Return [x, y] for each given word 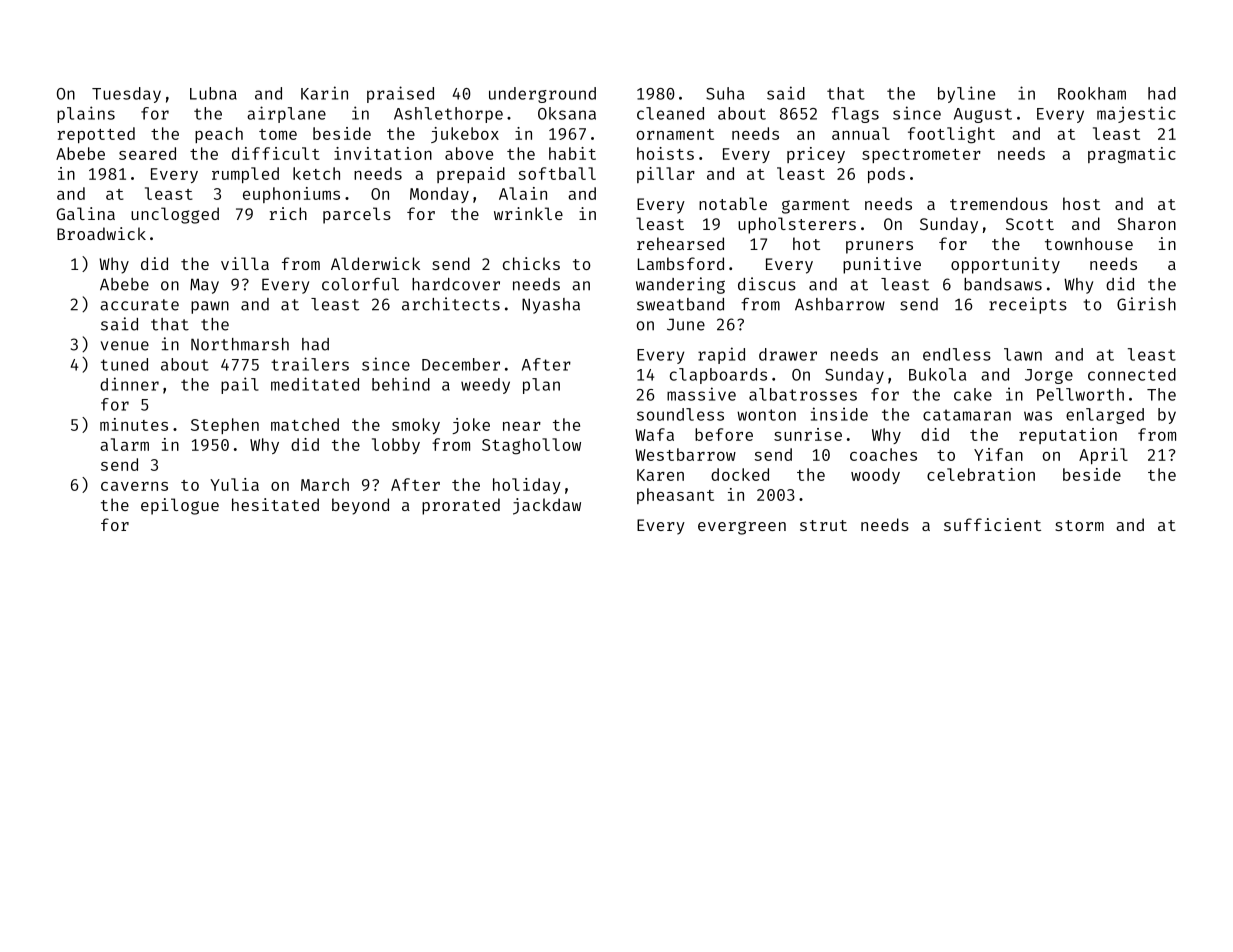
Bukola [937, 374]
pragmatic [1132, 155]
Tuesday [126, 95]
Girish [1146, 304]
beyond [360, 506]
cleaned [670, 113]
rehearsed [680, 243]
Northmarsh [240, 344]
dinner [129, 384]
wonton [766, 415]
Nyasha [551, 306]
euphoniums [291, 195]
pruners [879, 247]
